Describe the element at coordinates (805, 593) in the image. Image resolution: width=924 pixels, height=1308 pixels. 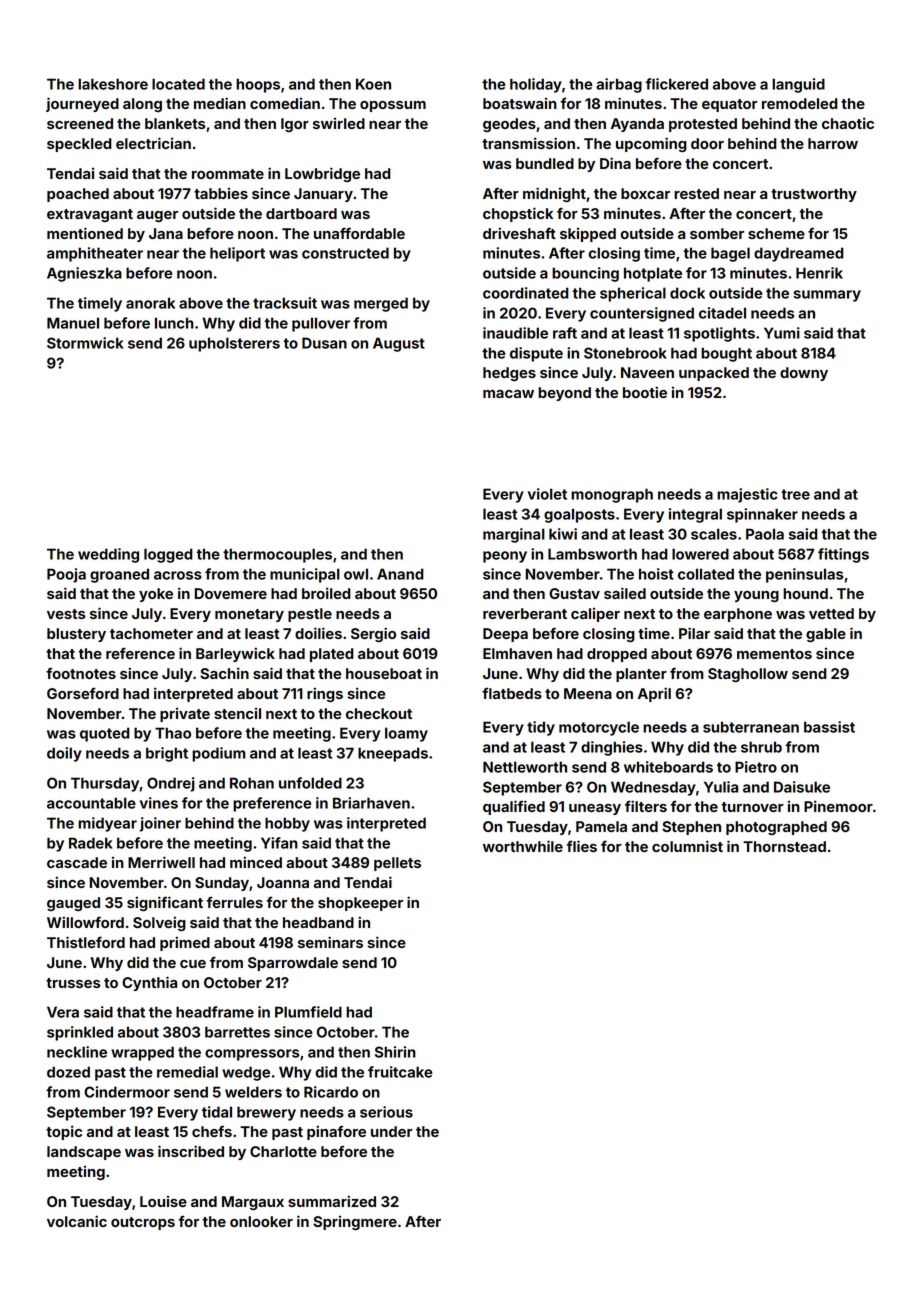
I see `hound` at that location.
